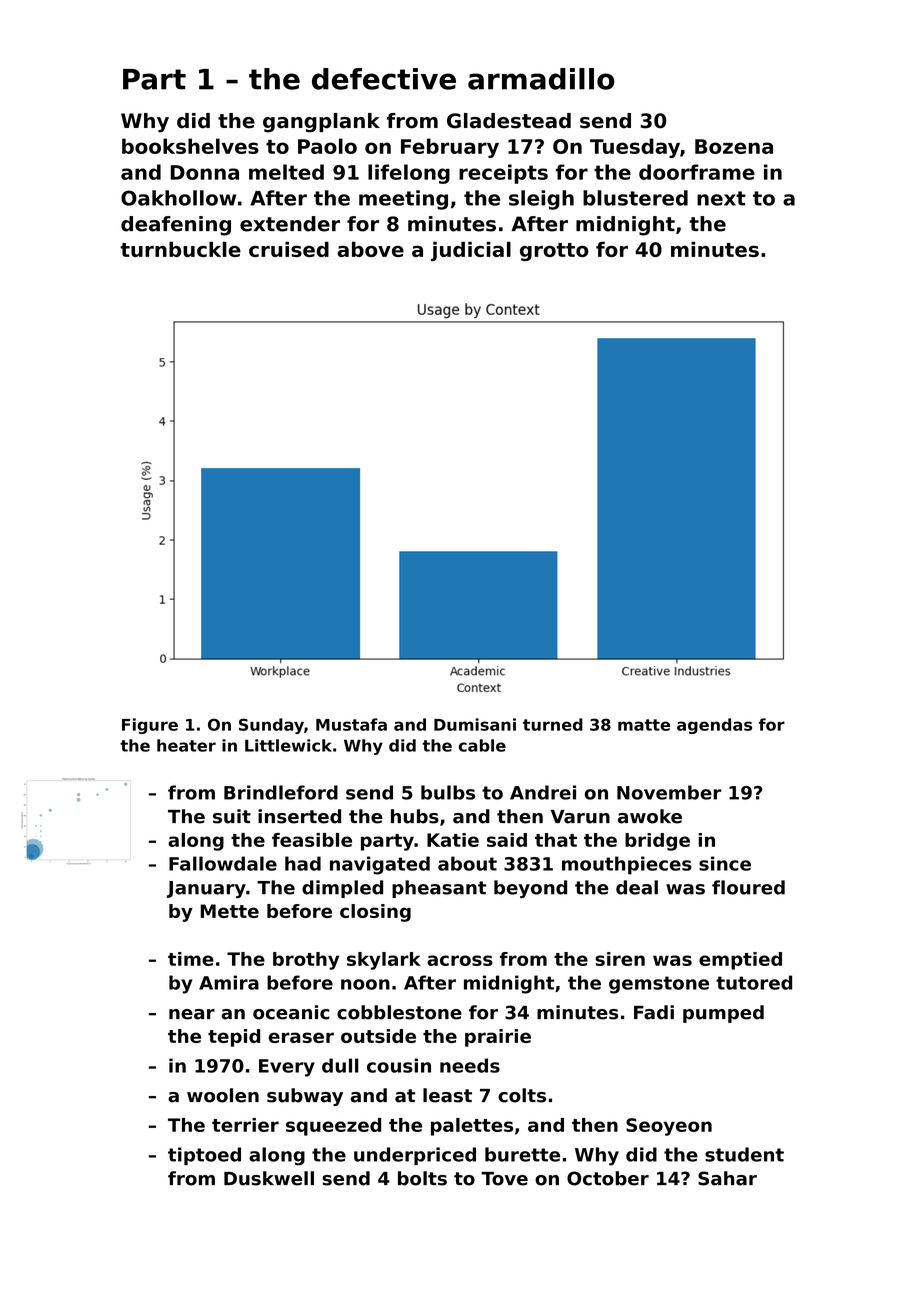  What do you see at coordinates (223, 1095) in the screenshot?
I see `woolen` at bounding box center [223, 1095].
